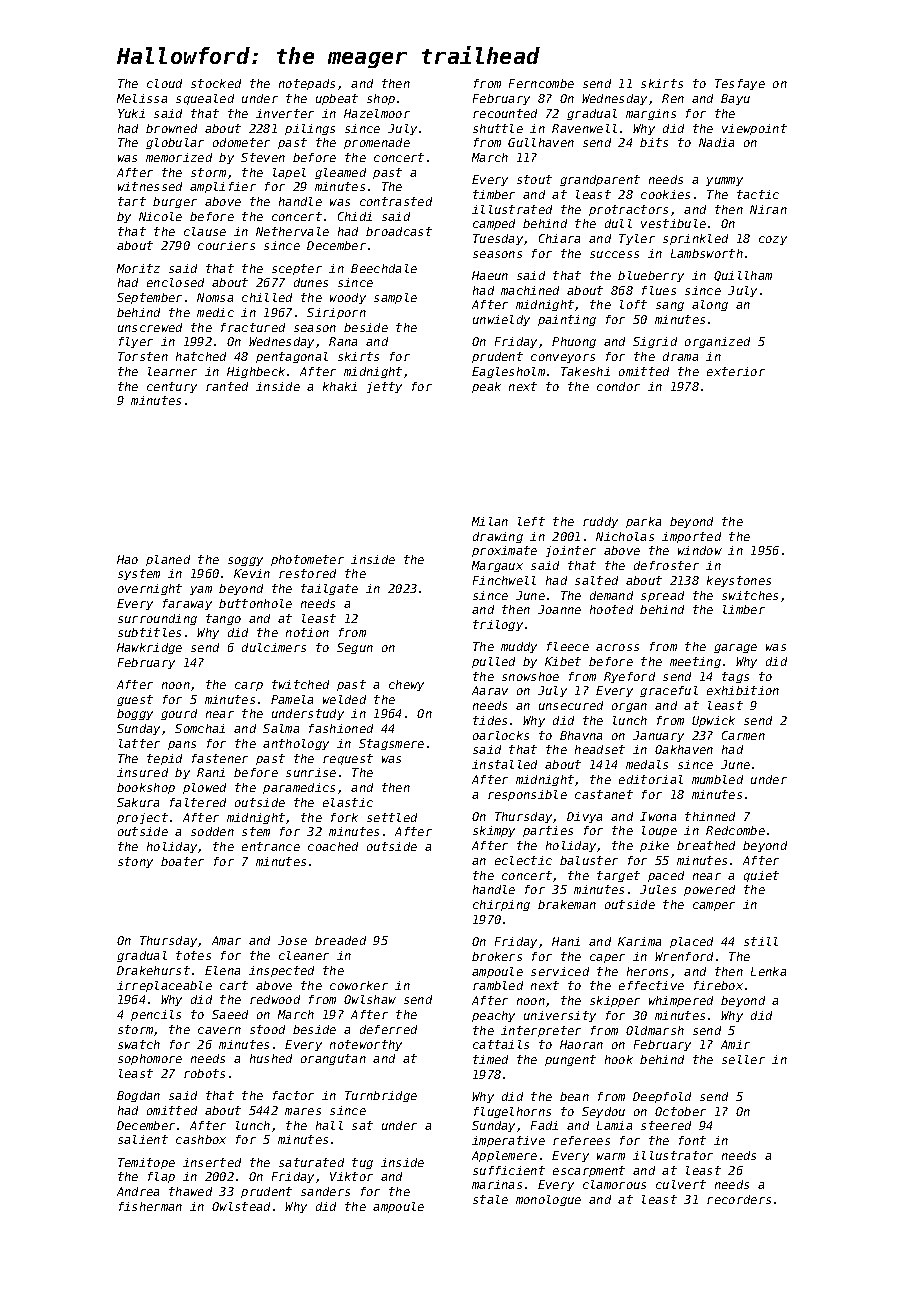 The width and height of the page is (908, 1316). I want to click on pike, so click(654, 846).
